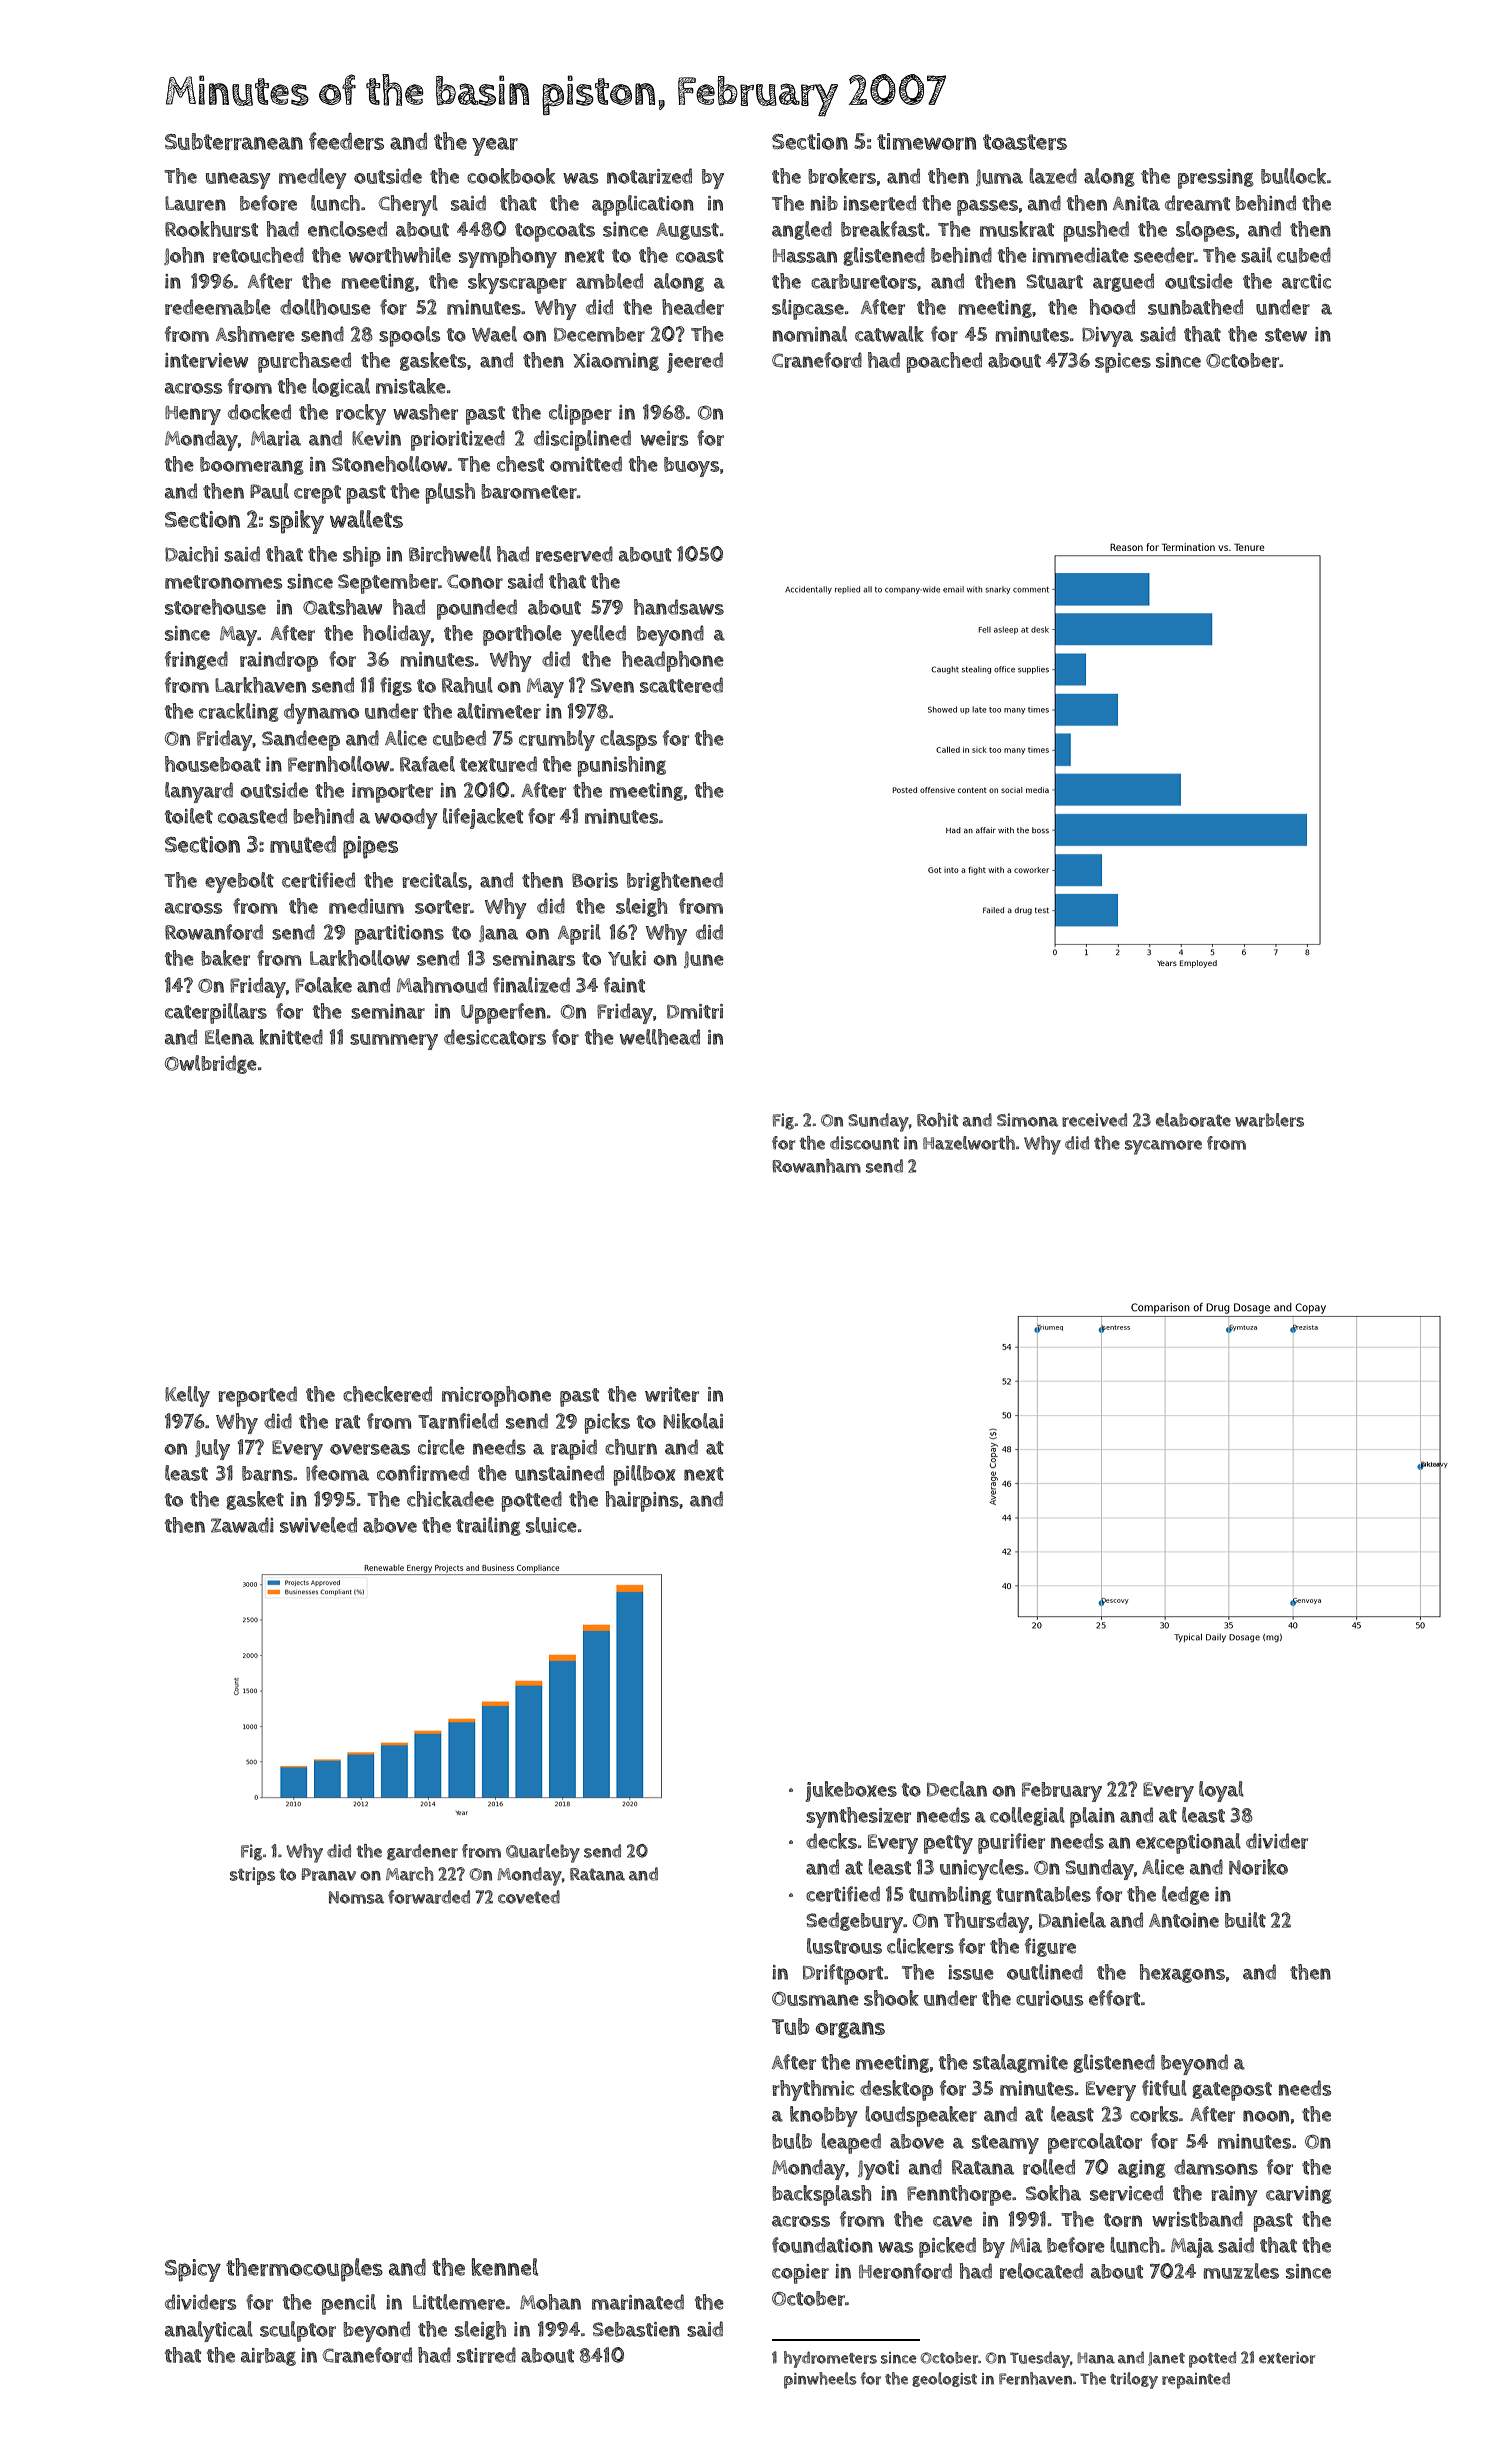 The width and height of the screenshot is (1496, 2464). Describe the element at coordinates (851, 1791) in the screenshot. I see `jukeboxes` at that location.
